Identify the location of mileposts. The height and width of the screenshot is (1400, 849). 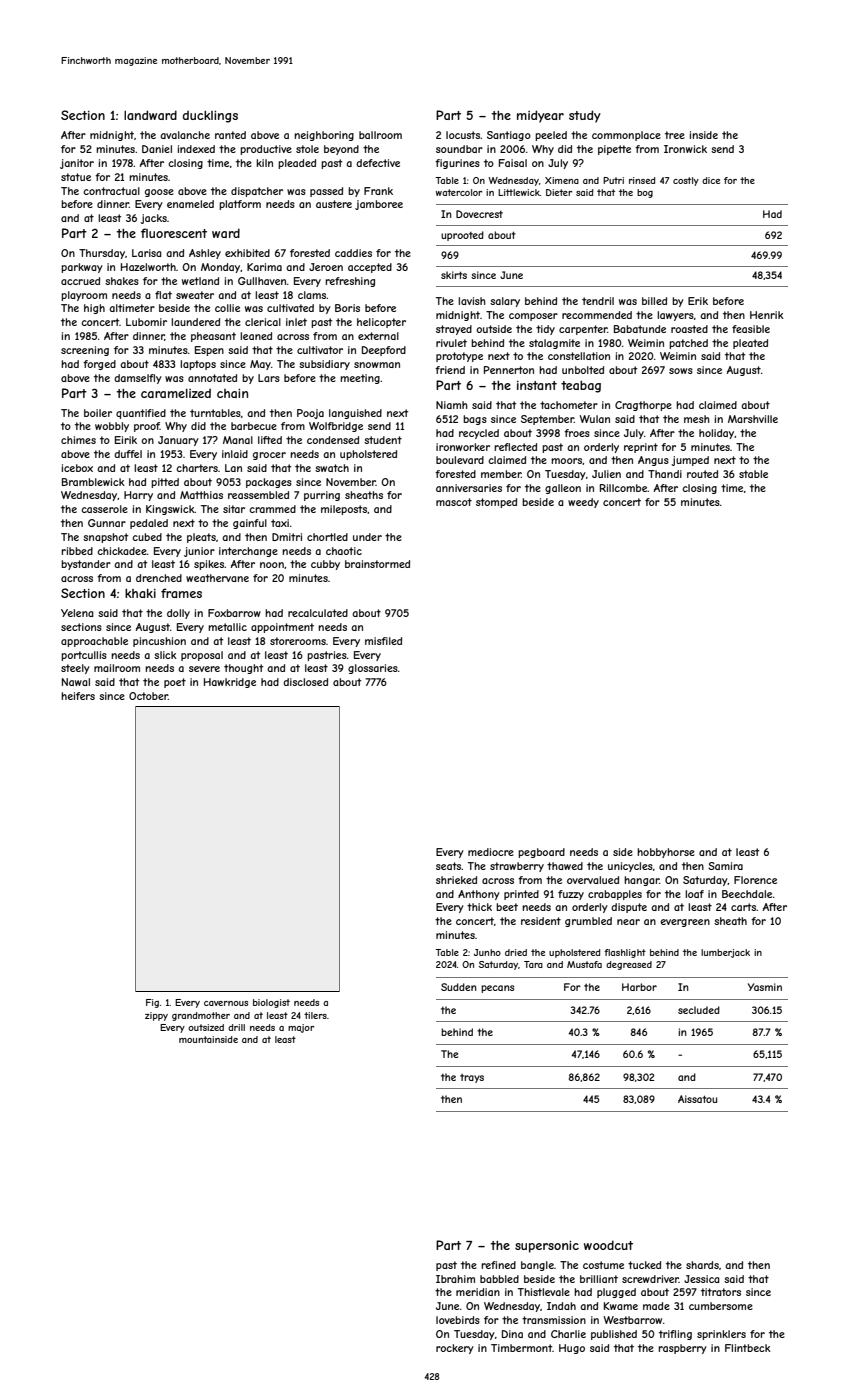
(344, 510).
